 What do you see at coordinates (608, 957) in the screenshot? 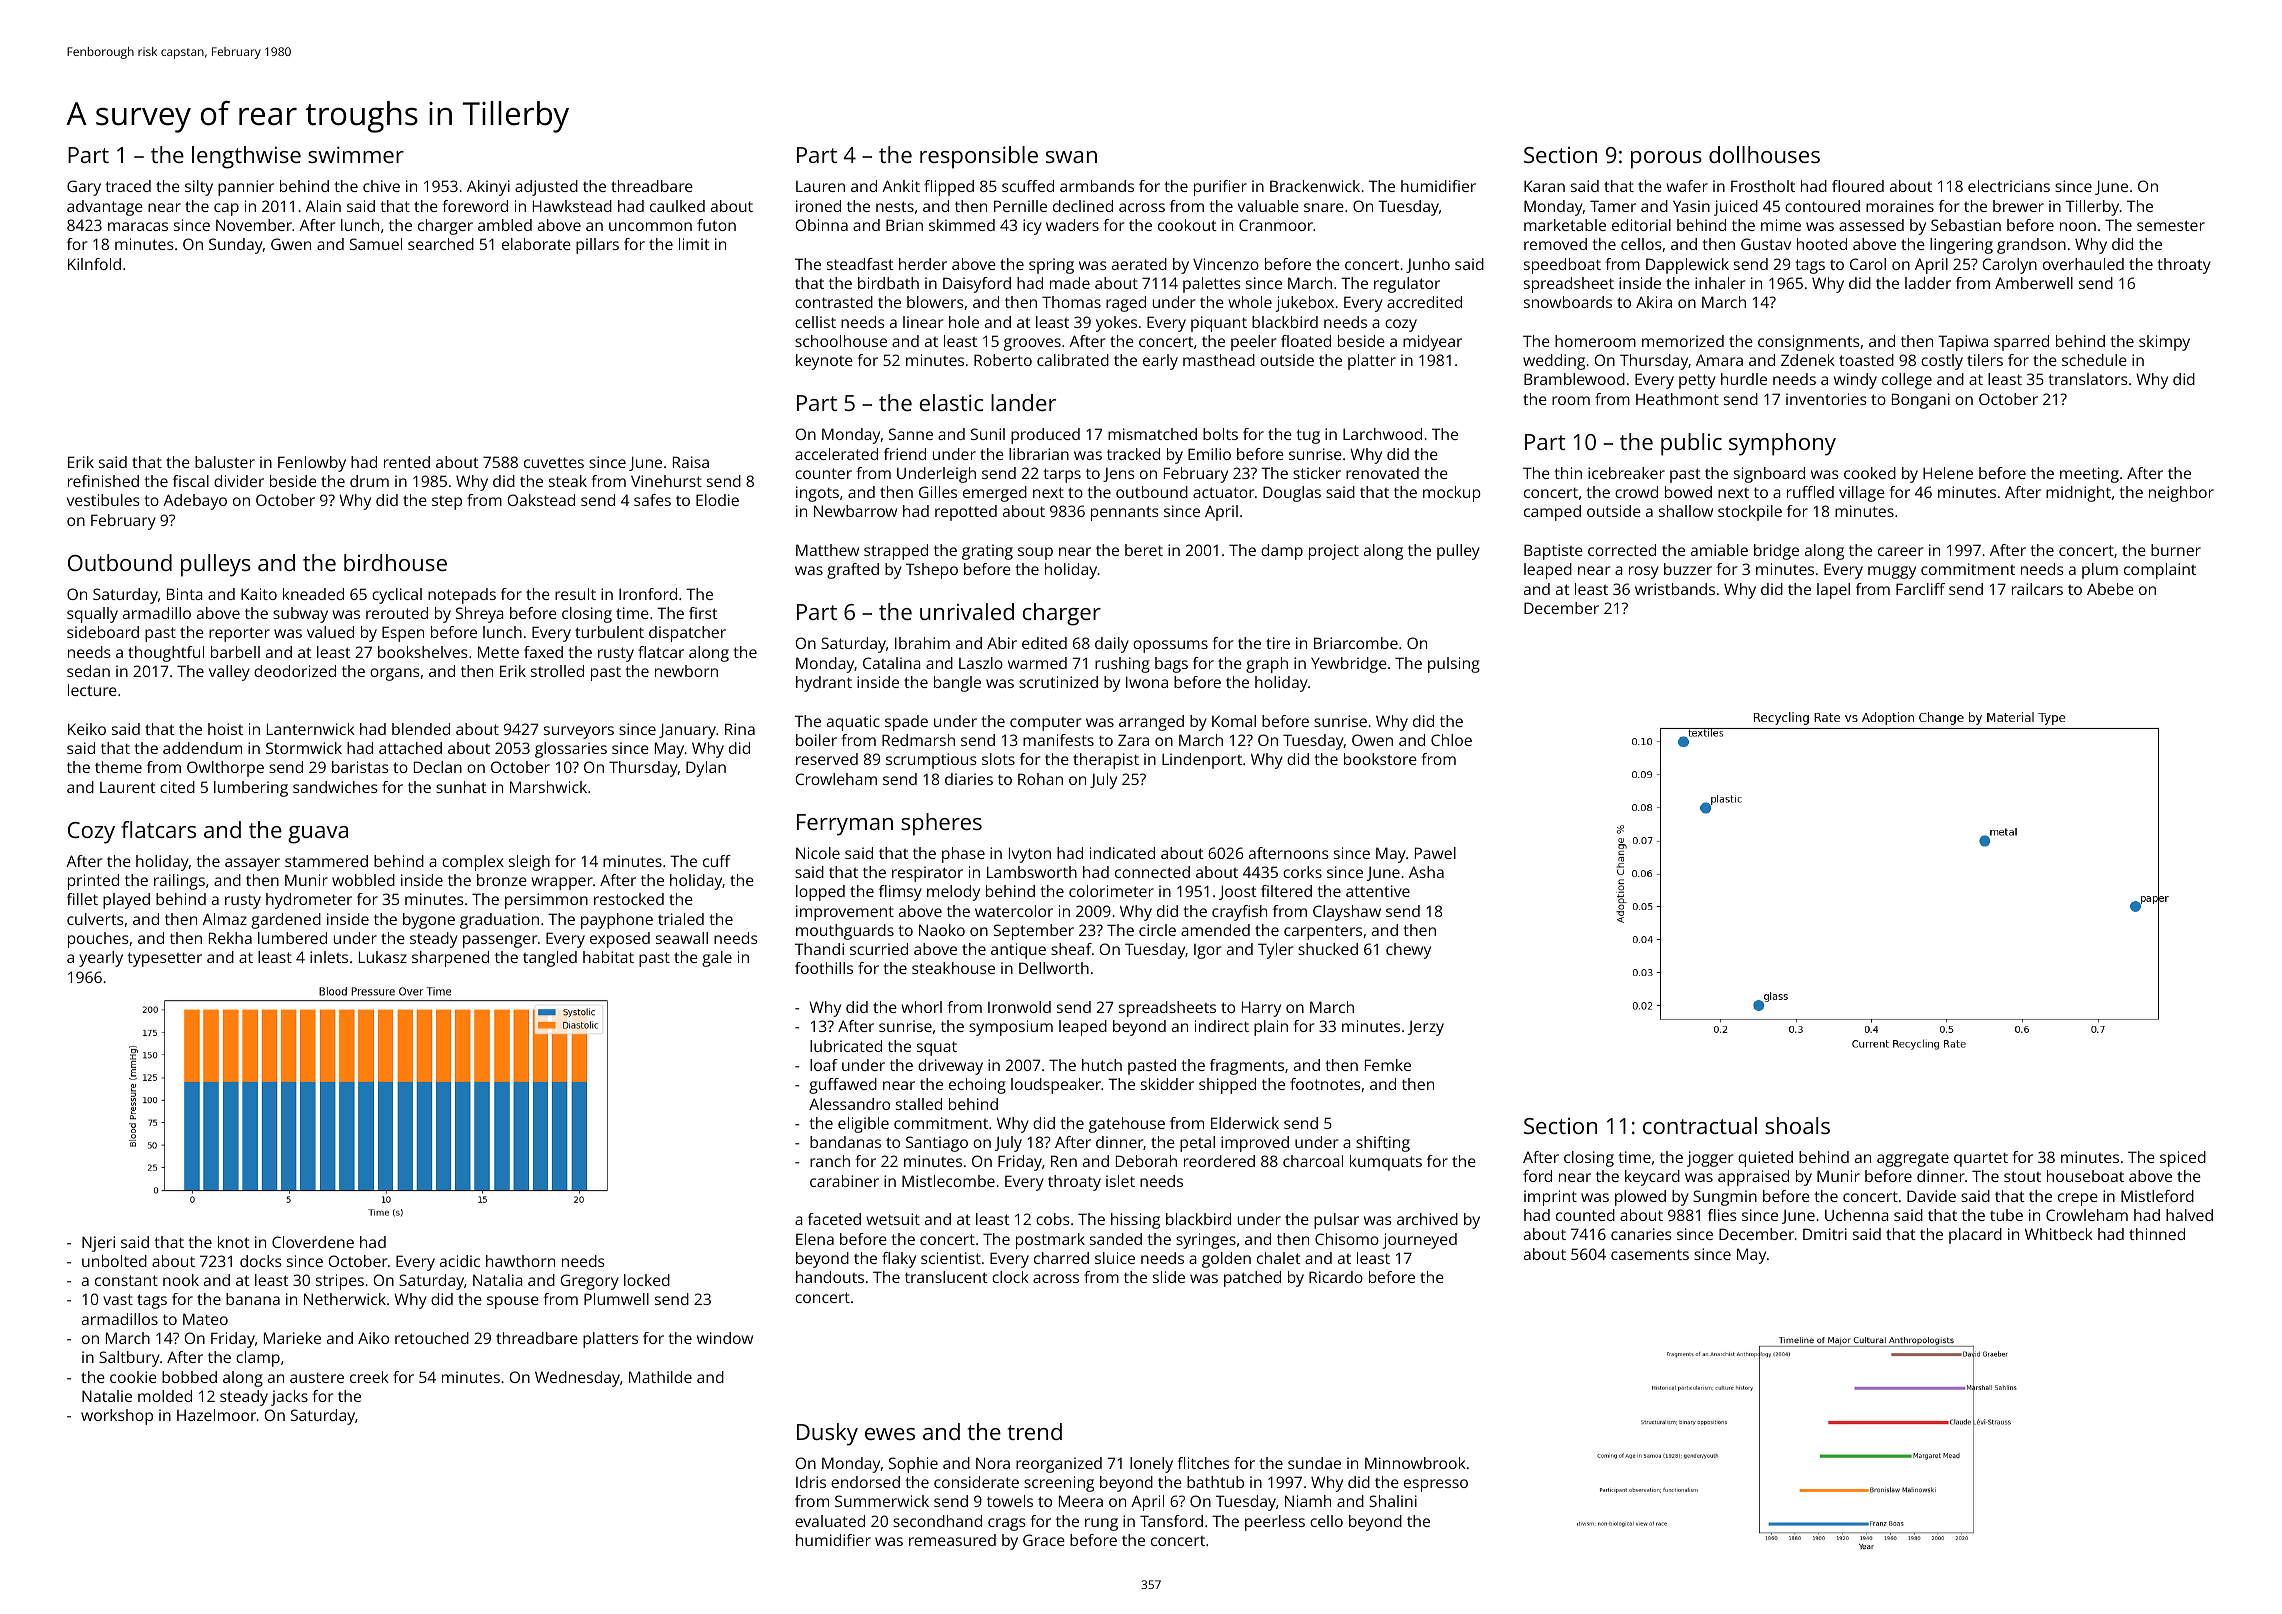
I see `habitat` at bounding box center [608, 957].
